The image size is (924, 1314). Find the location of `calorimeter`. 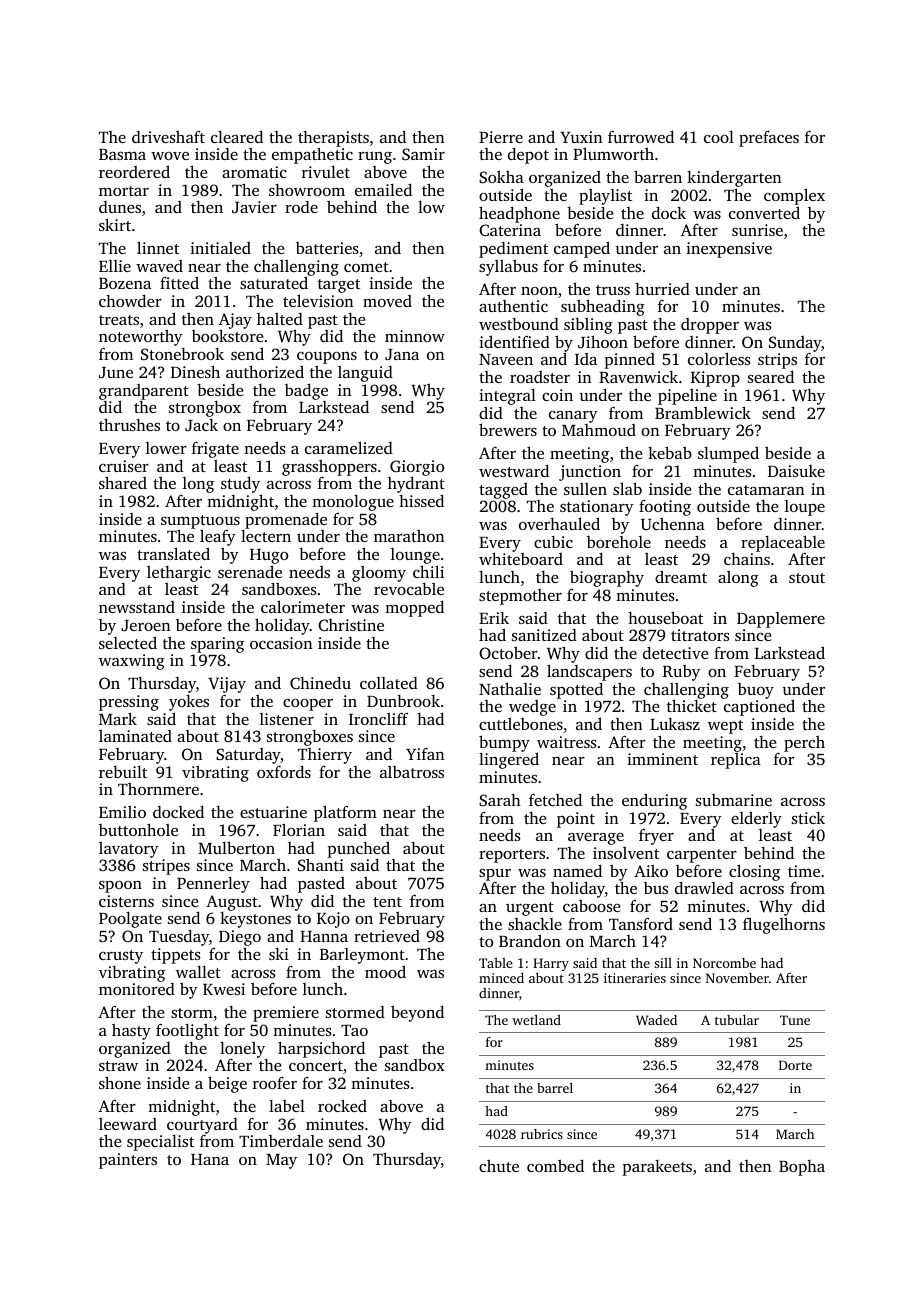

calorimeter is located at coordinates (303, 606).
